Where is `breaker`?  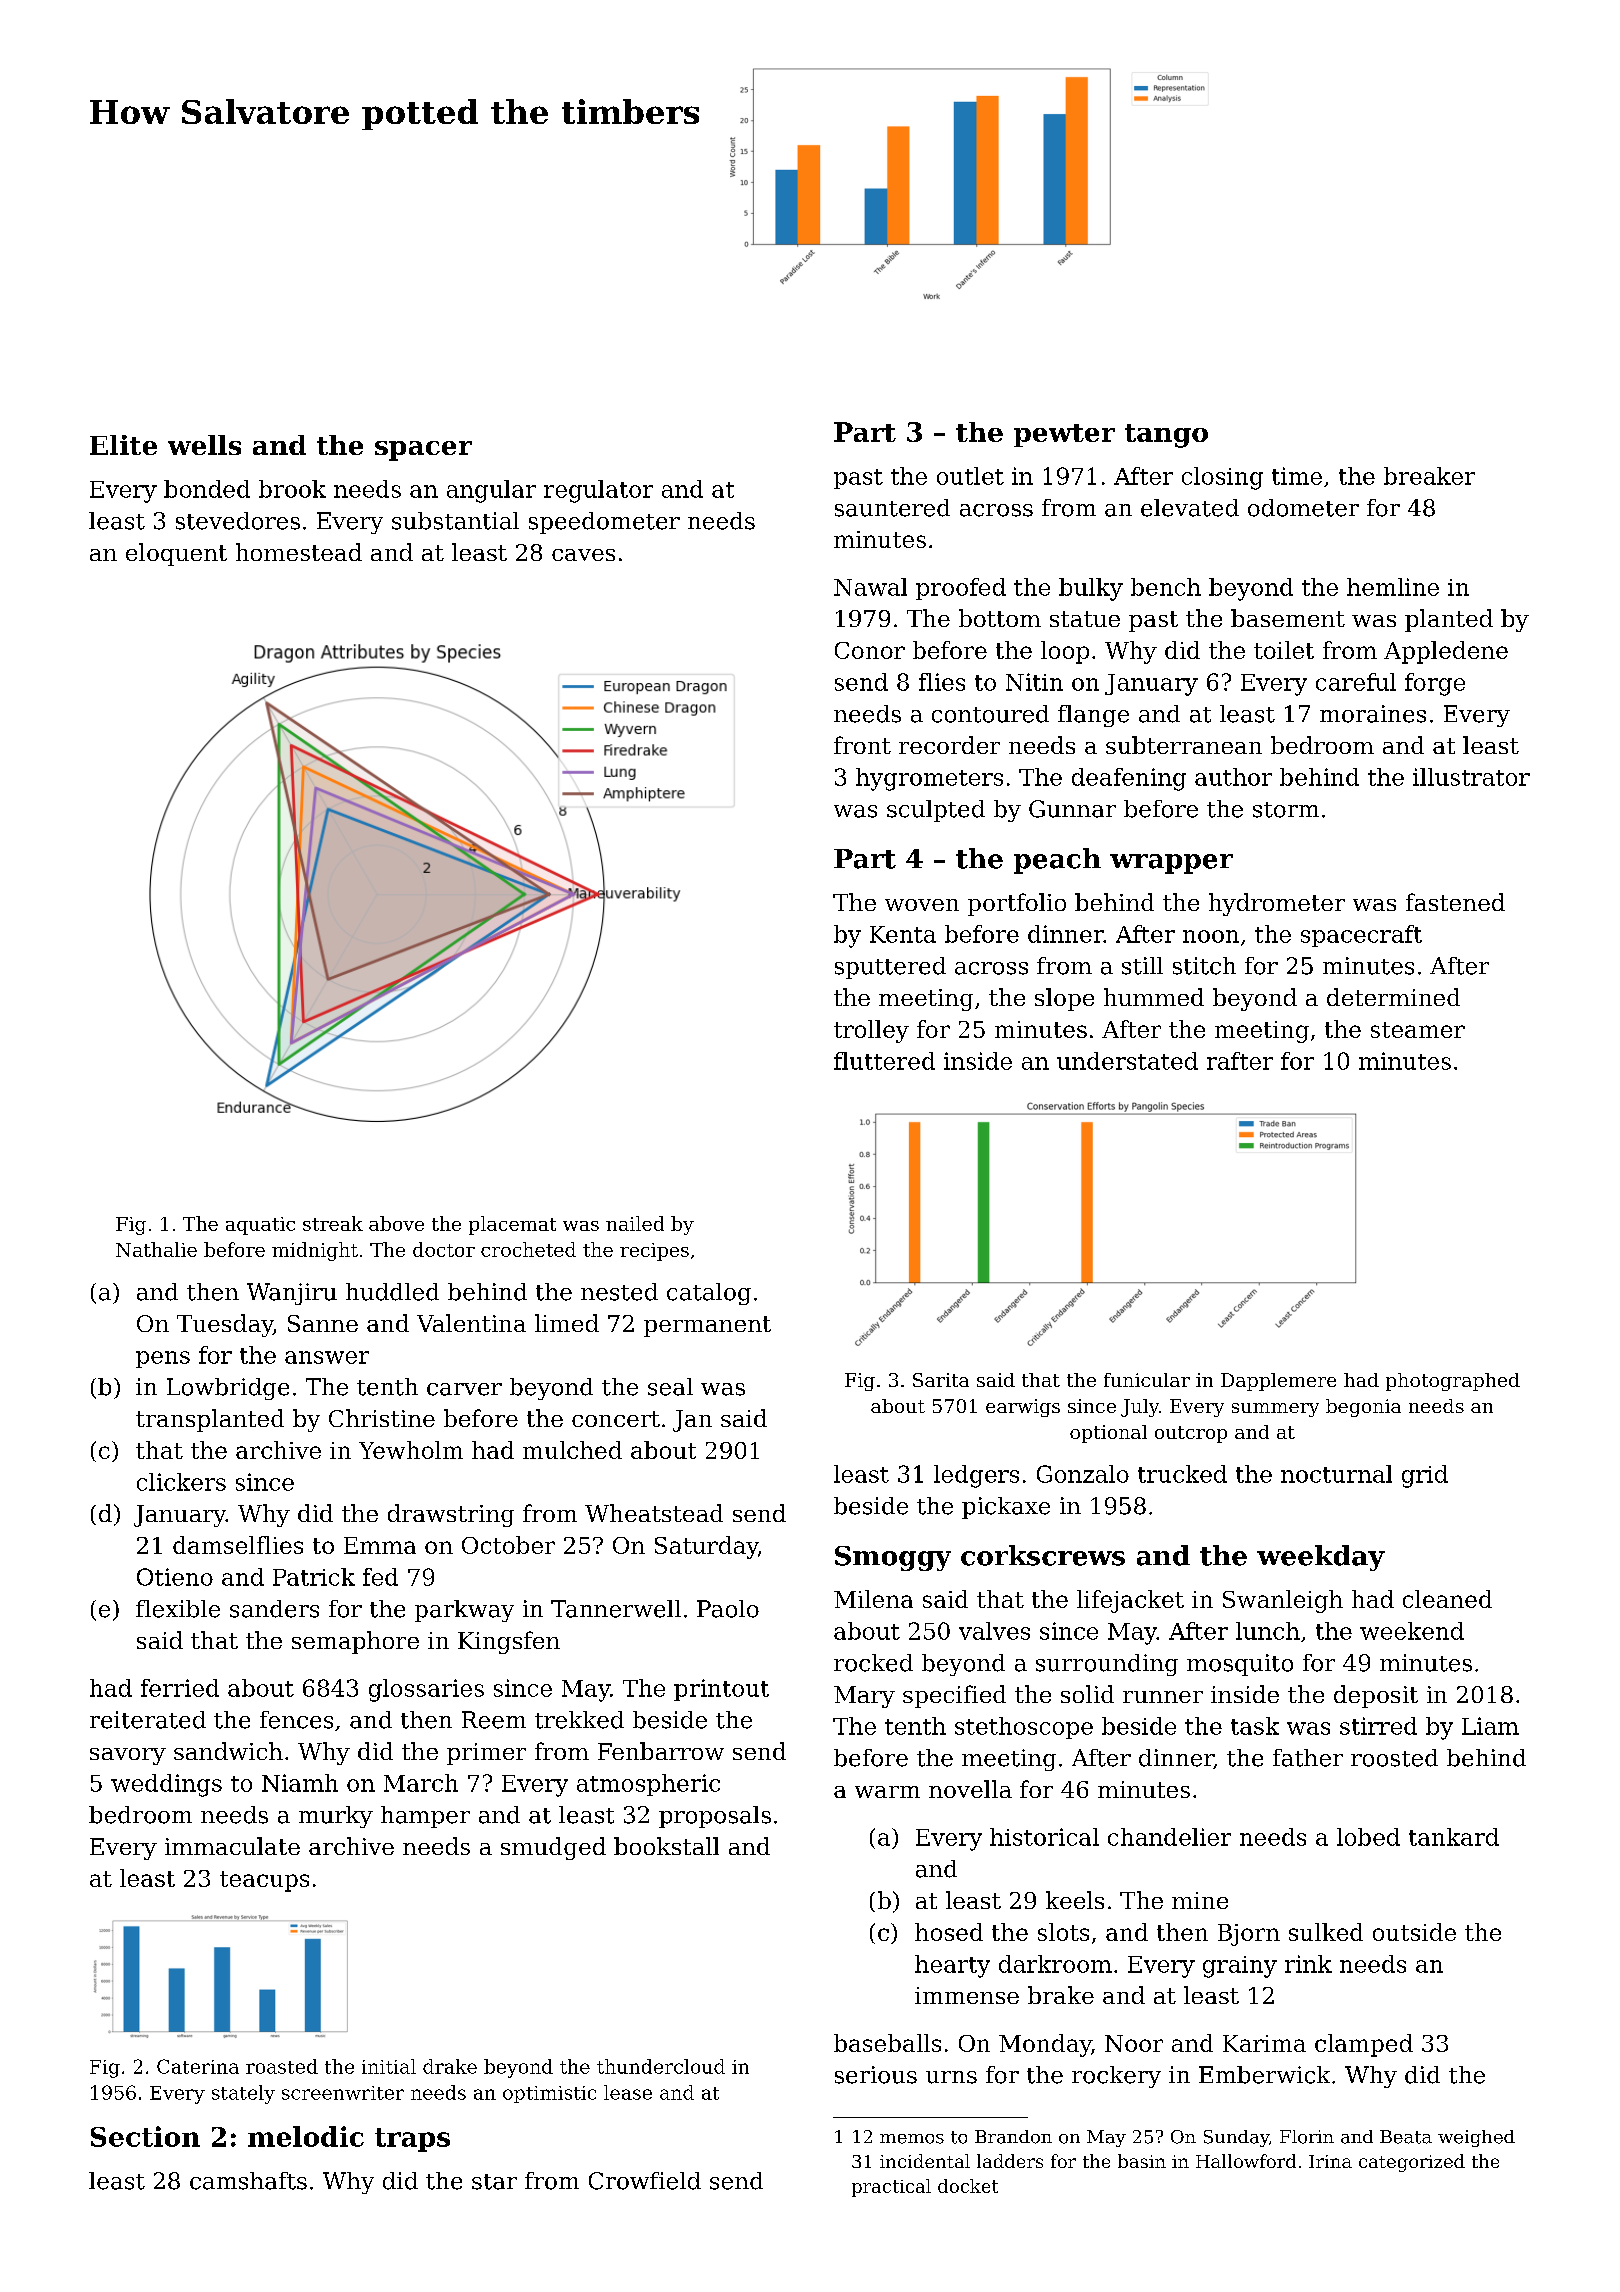 breaker is located at coordinates (1429, 476).
